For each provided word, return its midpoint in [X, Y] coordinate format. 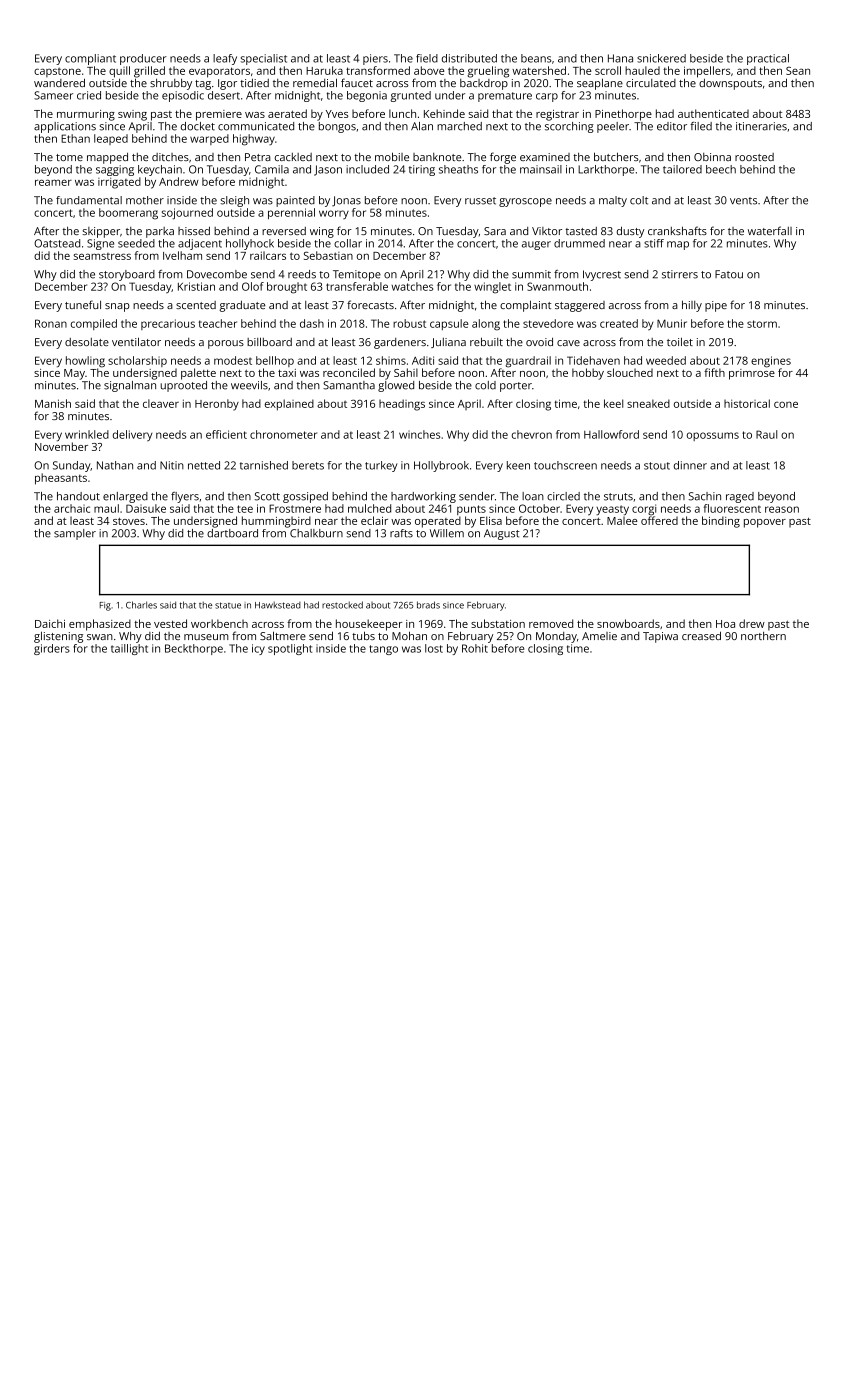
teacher [218, 323]
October [539, 508]
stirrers [680, 274]
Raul [766, 434]
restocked [342, 605]
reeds [302, 274]
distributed [469, 58]
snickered [661, 58]
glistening [58, 637]
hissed [194, 230]
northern [763, 635]
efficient [226, 434]
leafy [225, 59]
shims [391, 360]
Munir [672, 323]
